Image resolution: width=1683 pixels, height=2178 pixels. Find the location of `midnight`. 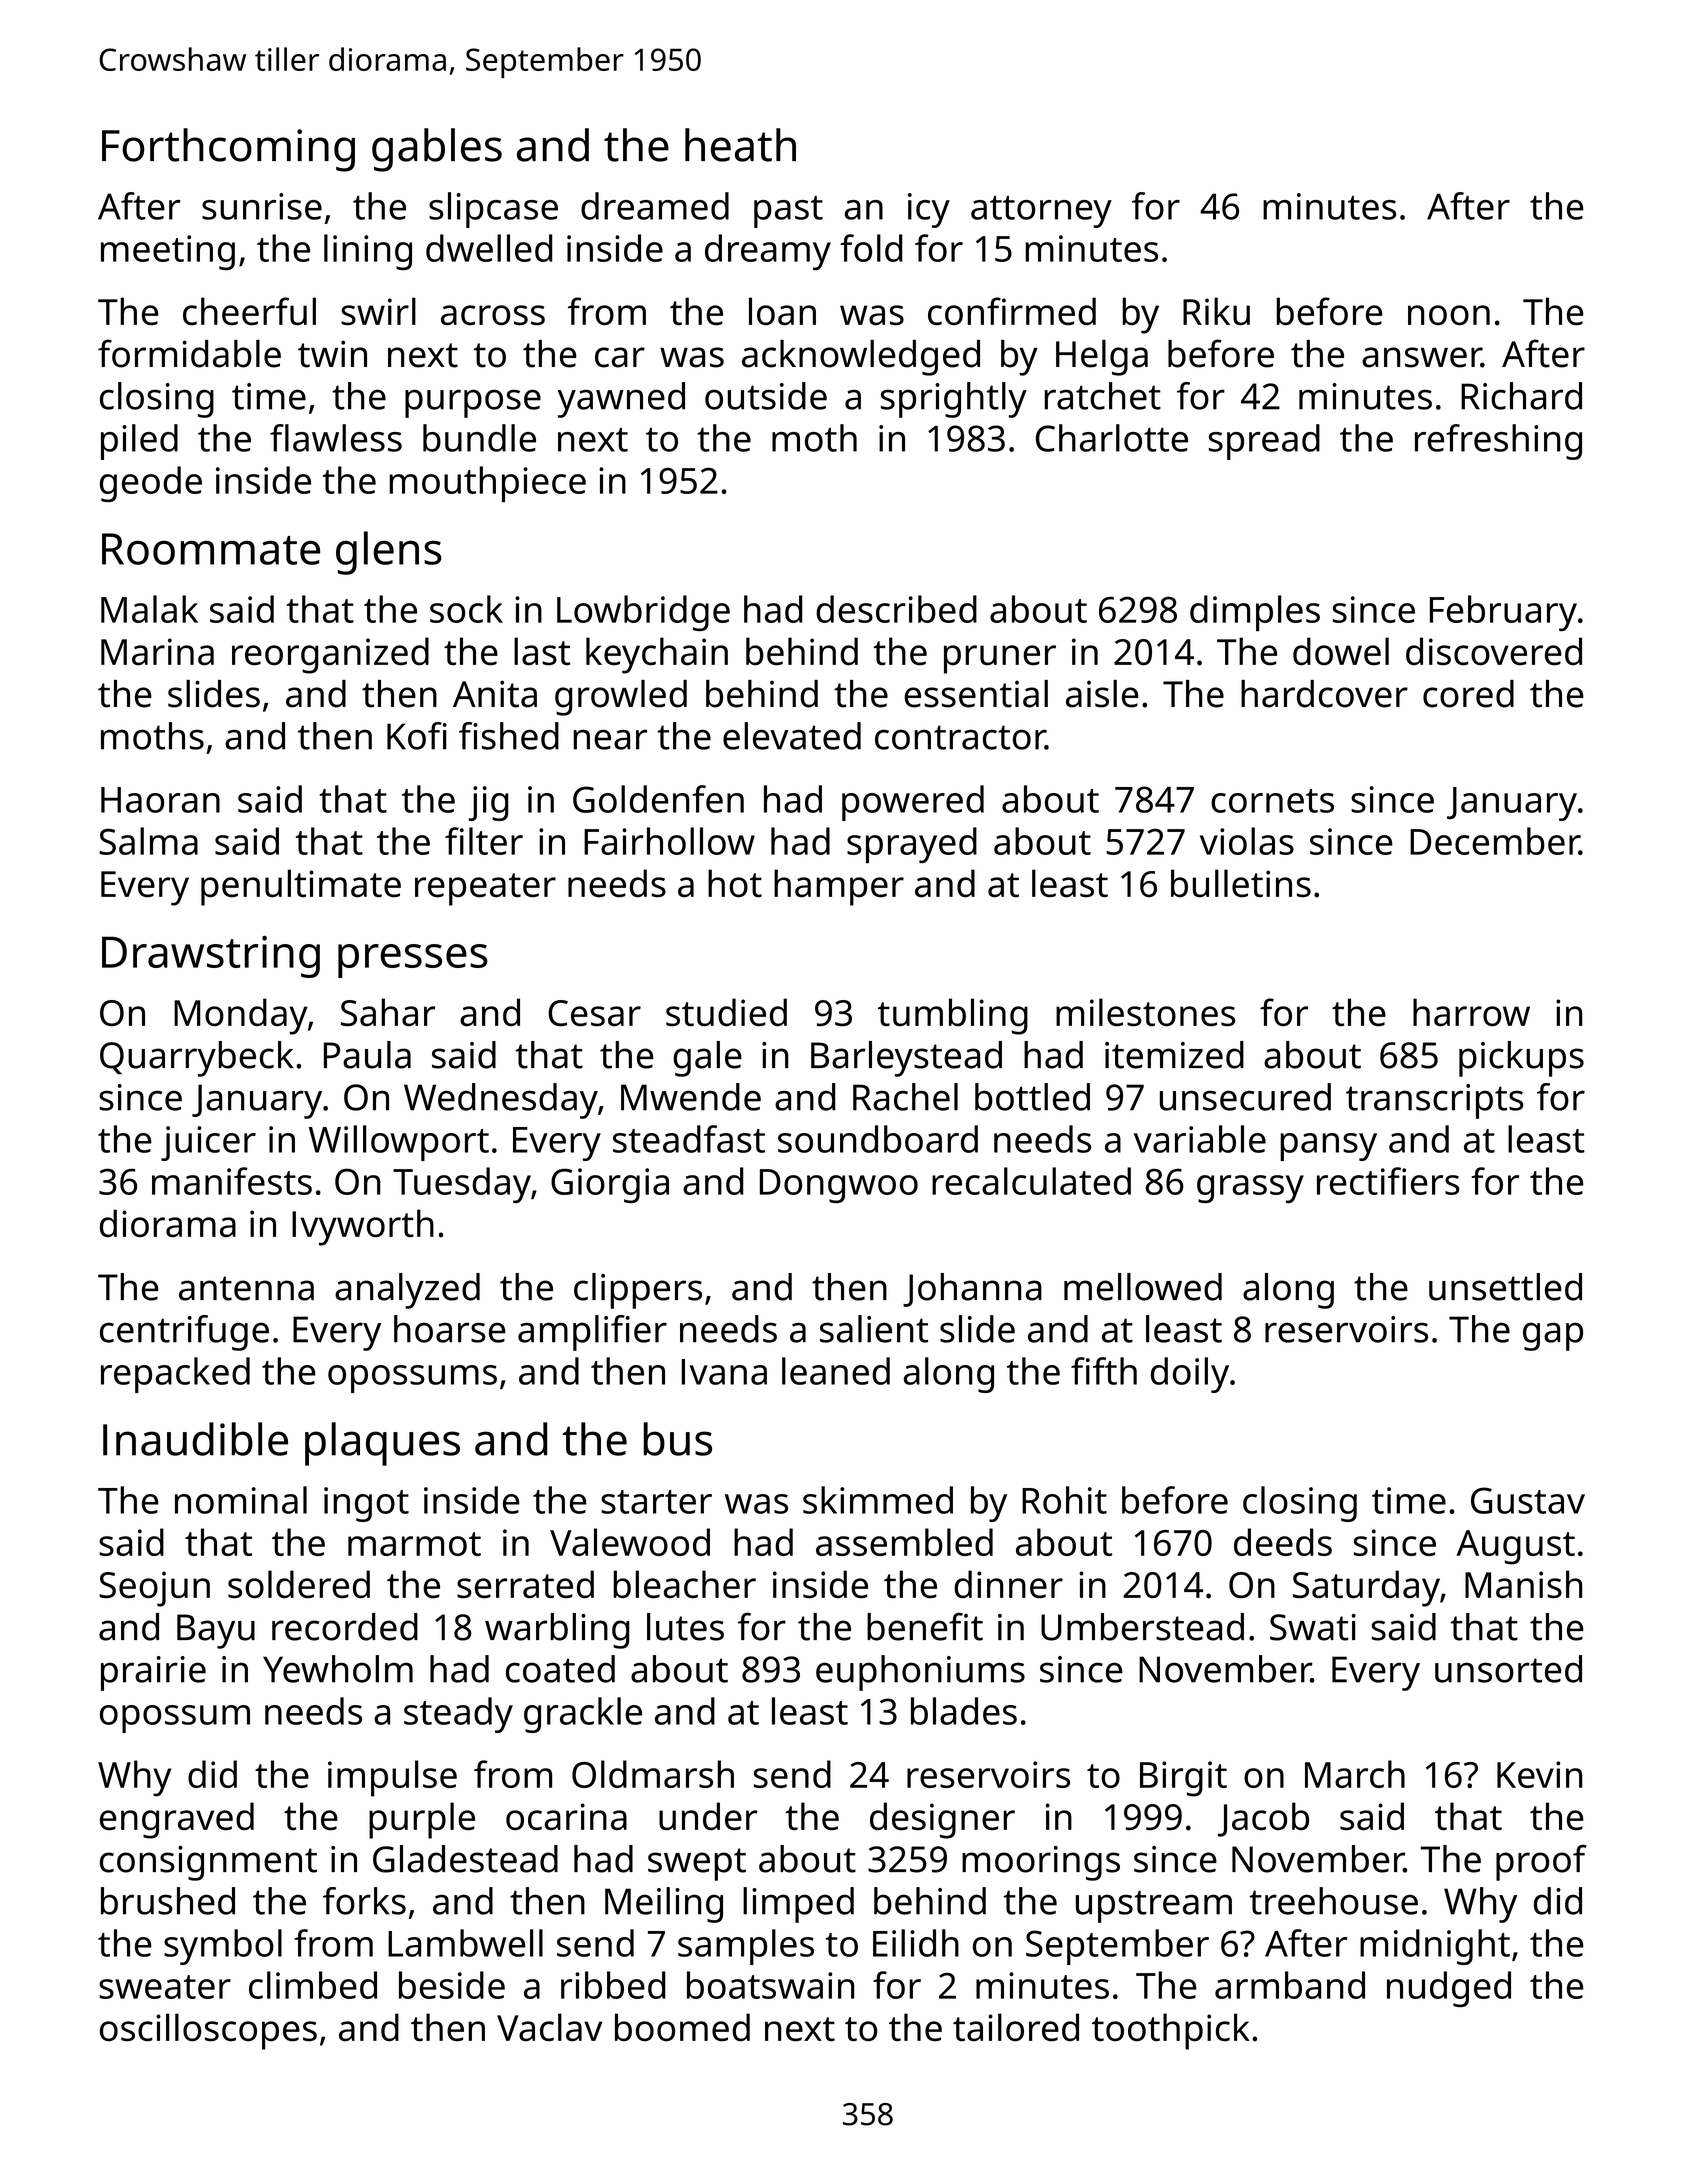

midnight is located at coordinates (1435, 1947).
